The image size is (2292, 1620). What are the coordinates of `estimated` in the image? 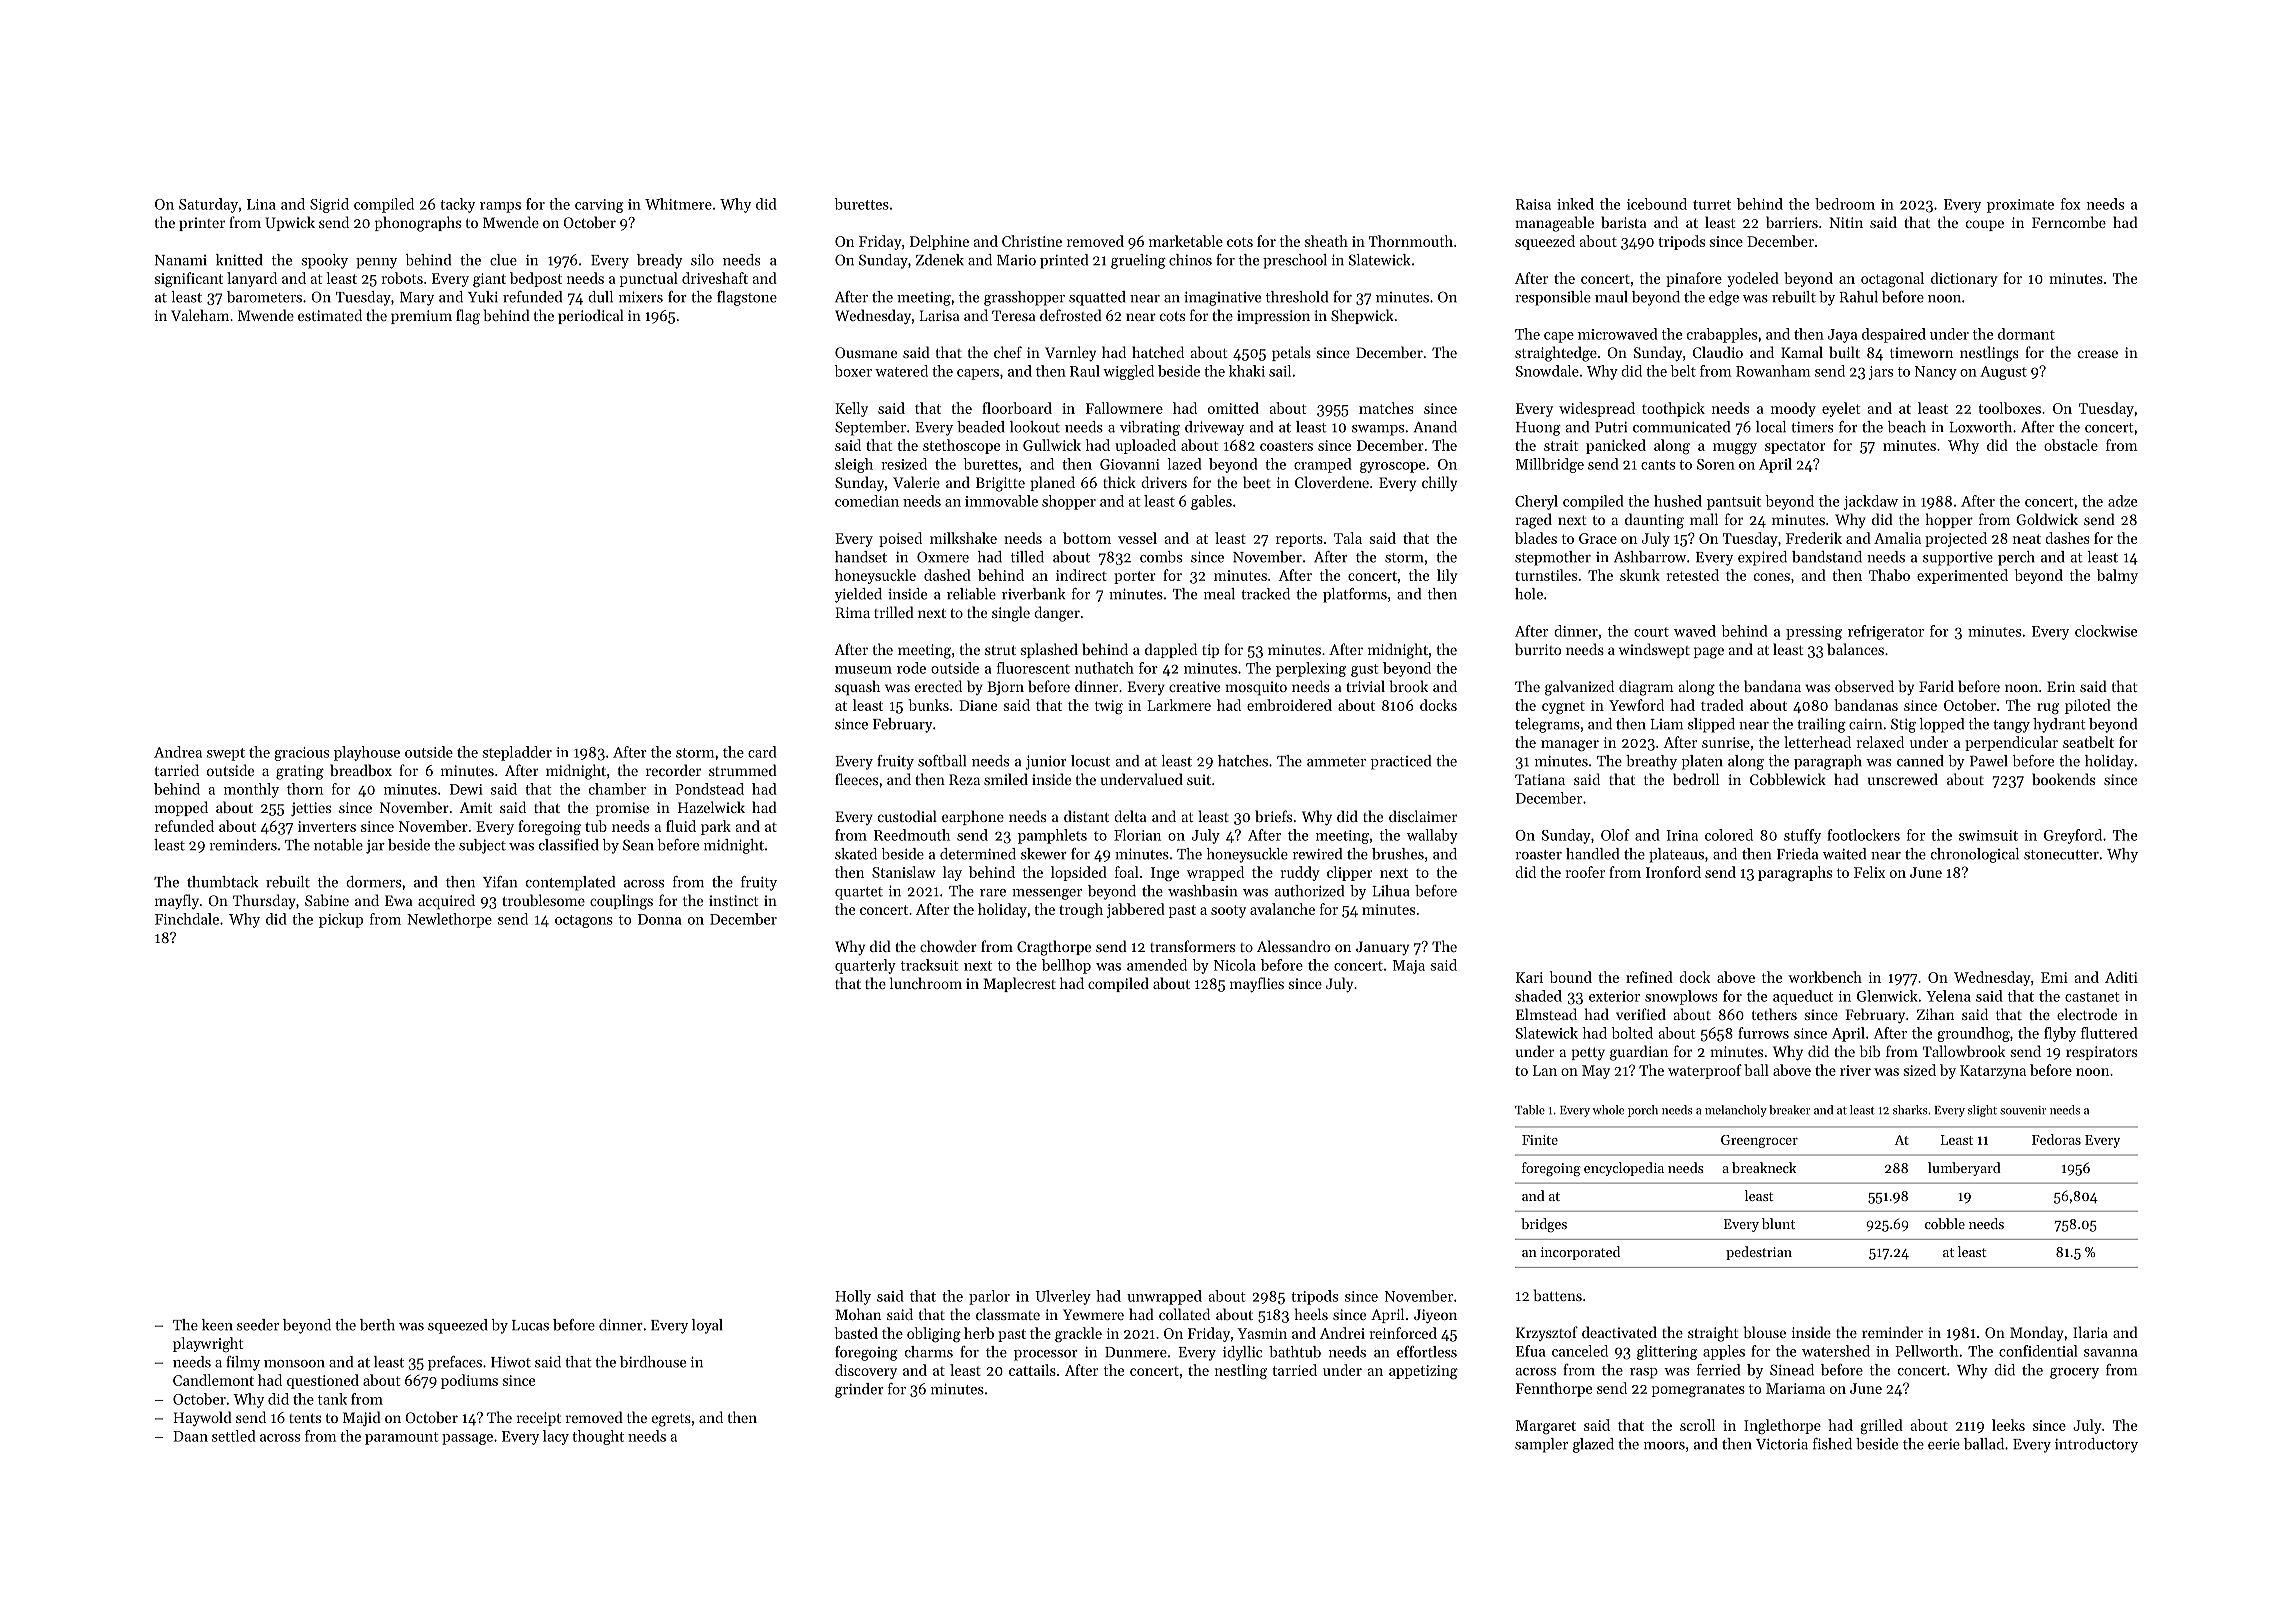 It's located at (330, 315).
